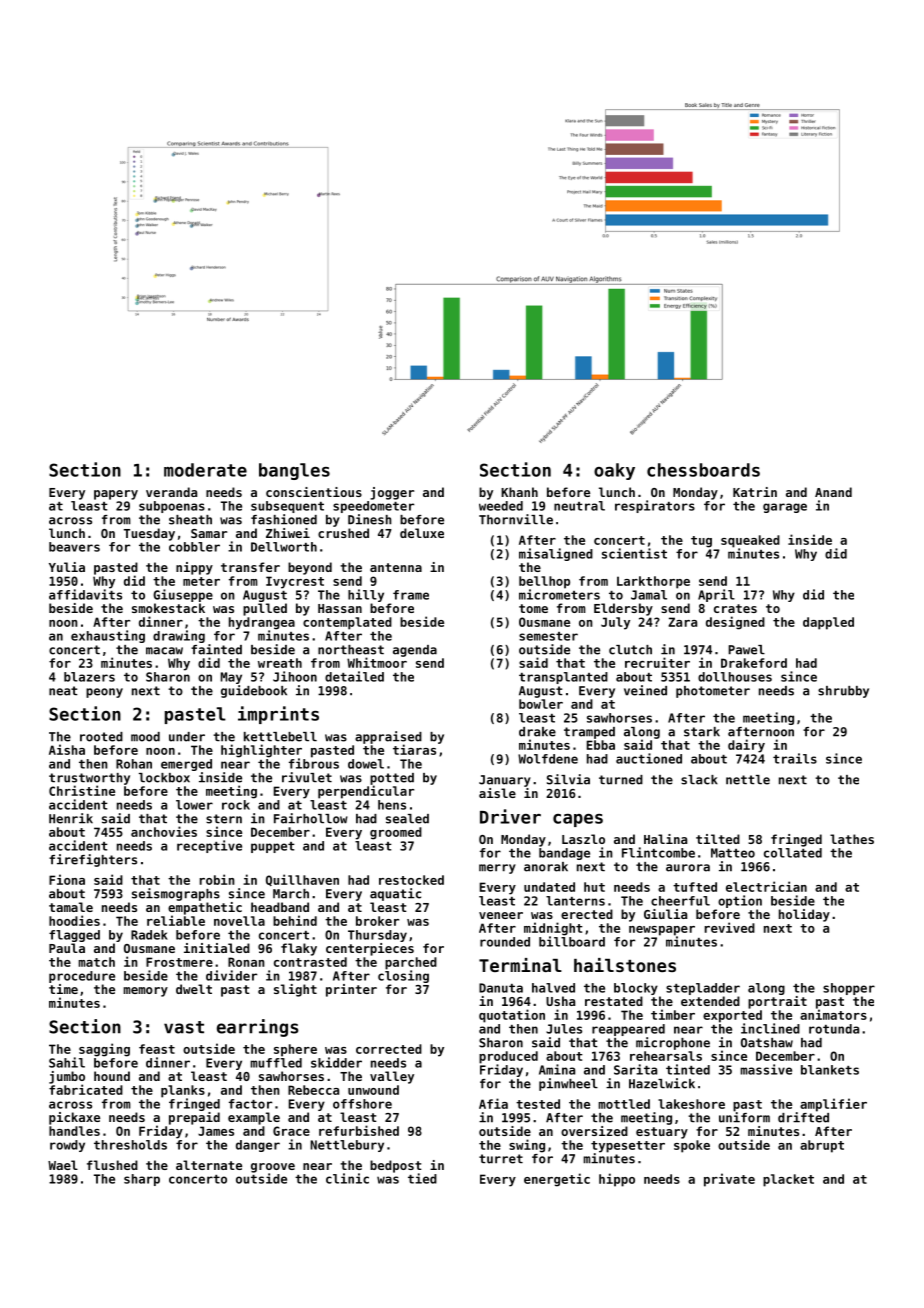 This screenshot has width=924, height=1308. What do you see at coordinates (164, 831) in the screenshot?
I see `anchovies` at bounding box center [164, 831].
